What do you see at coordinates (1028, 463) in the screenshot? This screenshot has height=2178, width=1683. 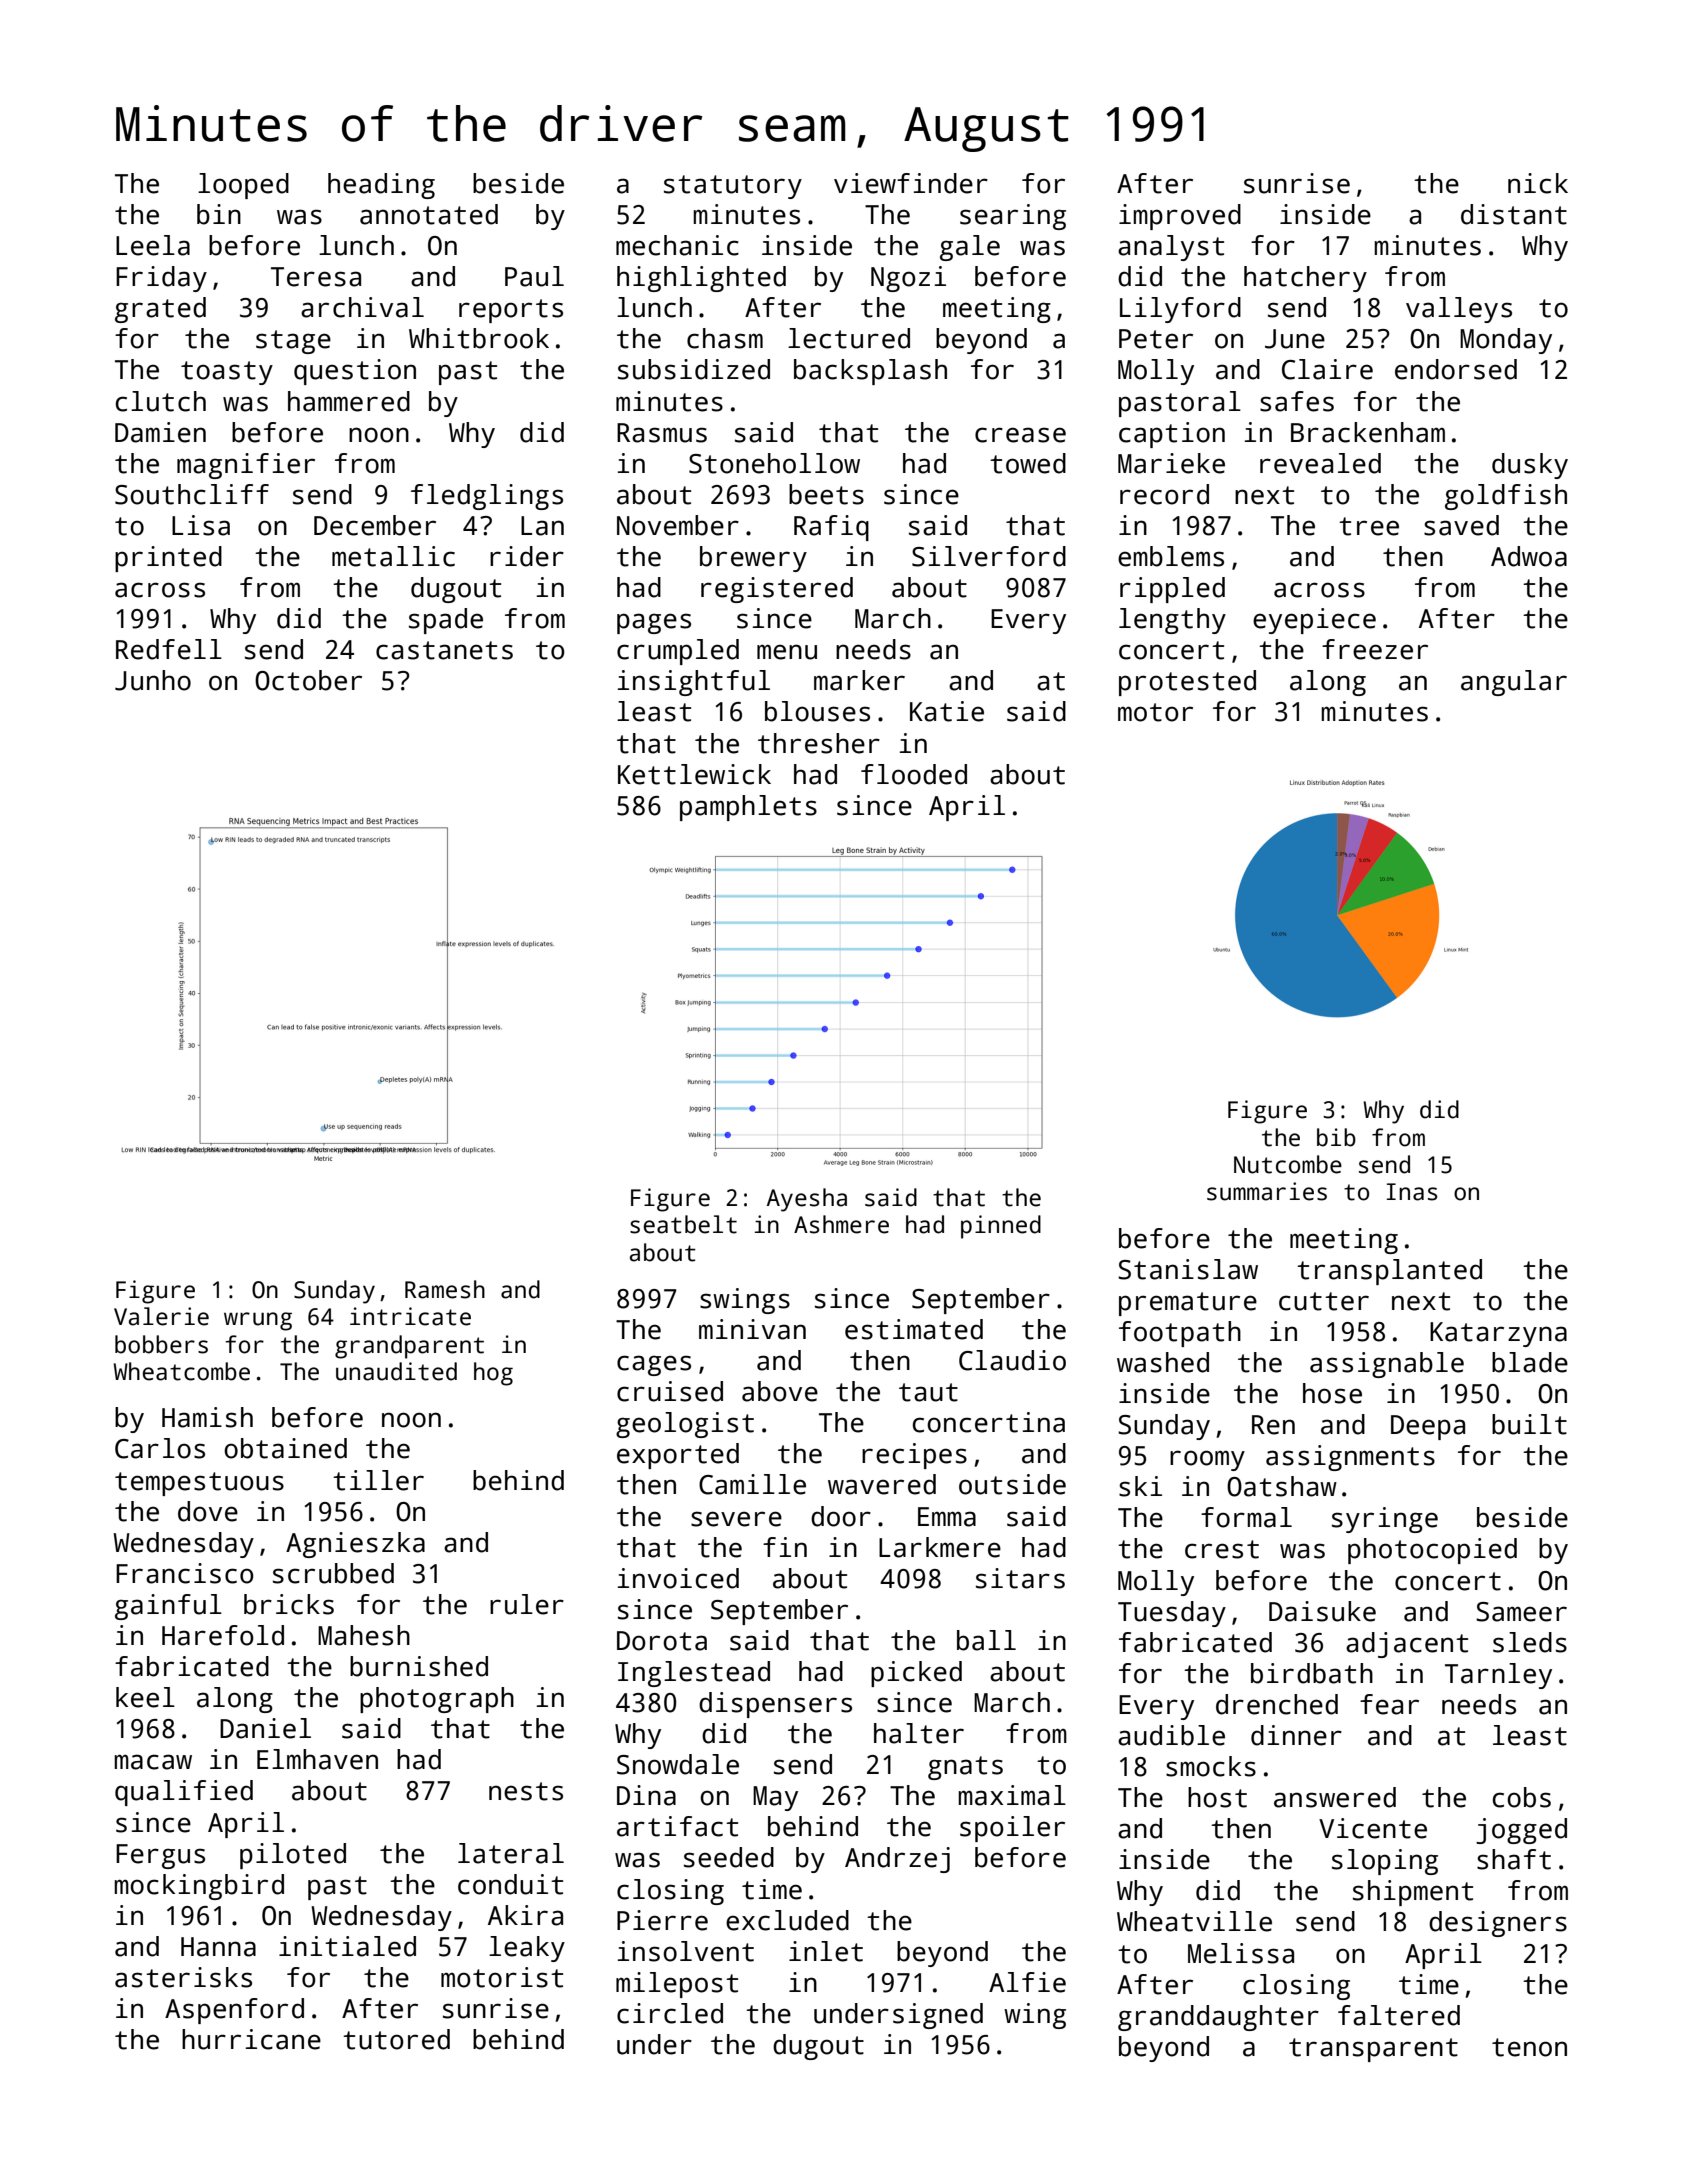 I see `towed` at bounding box center [1028, 463].
